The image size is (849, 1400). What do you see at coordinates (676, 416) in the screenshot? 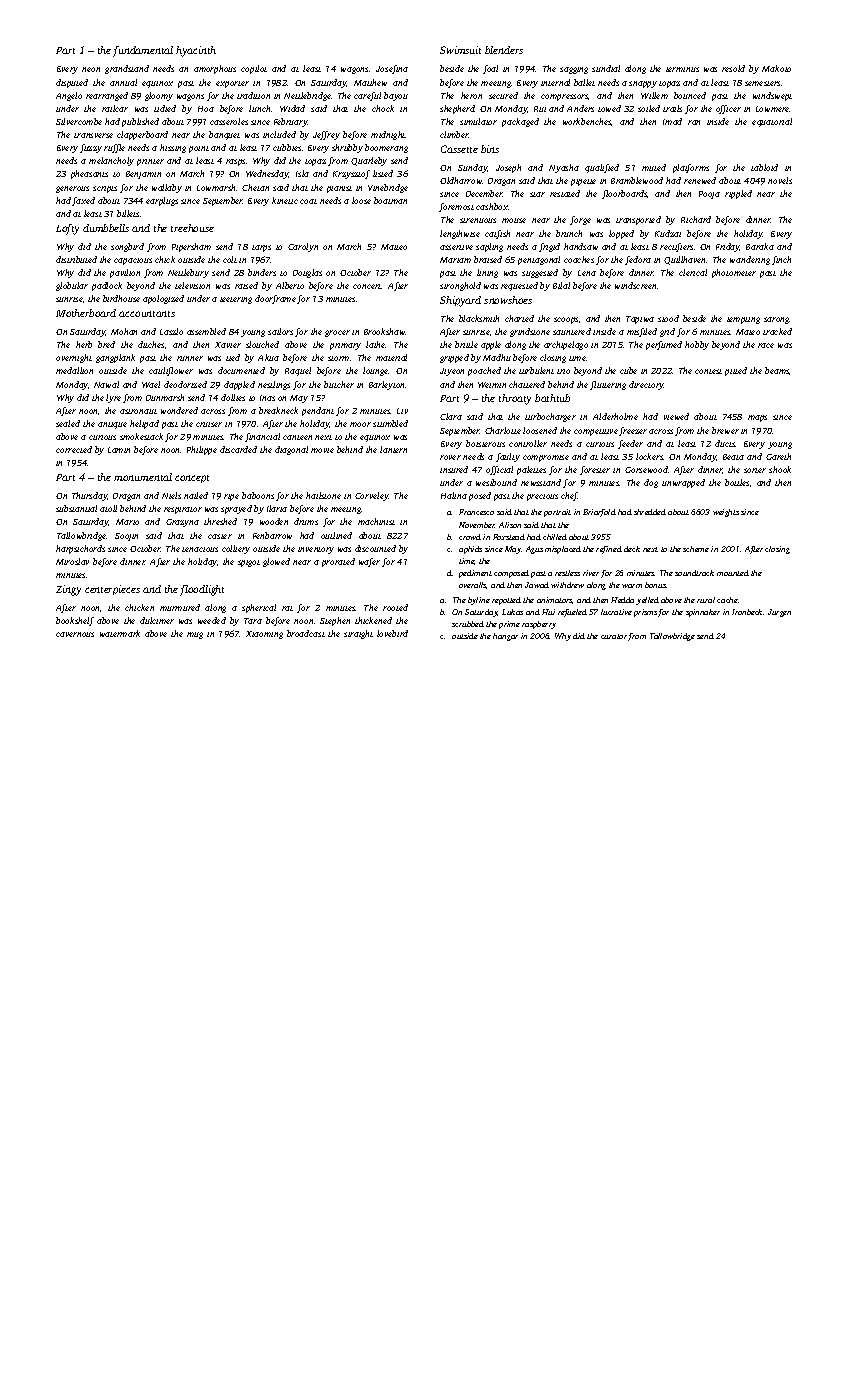
I see `viewed` at bounding box center [676, 416].
